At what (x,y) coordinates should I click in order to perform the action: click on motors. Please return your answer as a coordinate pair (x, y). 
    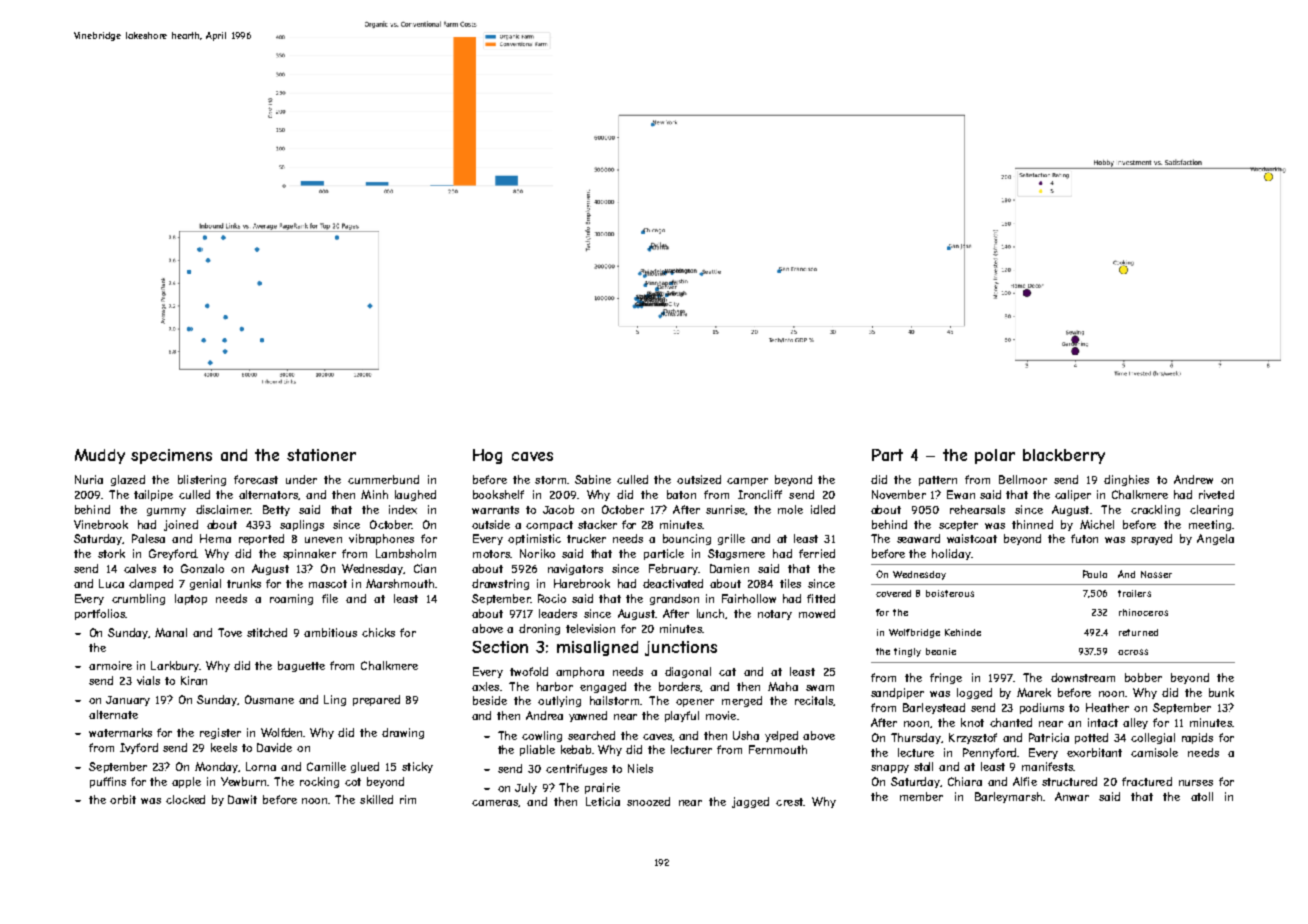
    Looking at the image, I should click on (491, 554).
